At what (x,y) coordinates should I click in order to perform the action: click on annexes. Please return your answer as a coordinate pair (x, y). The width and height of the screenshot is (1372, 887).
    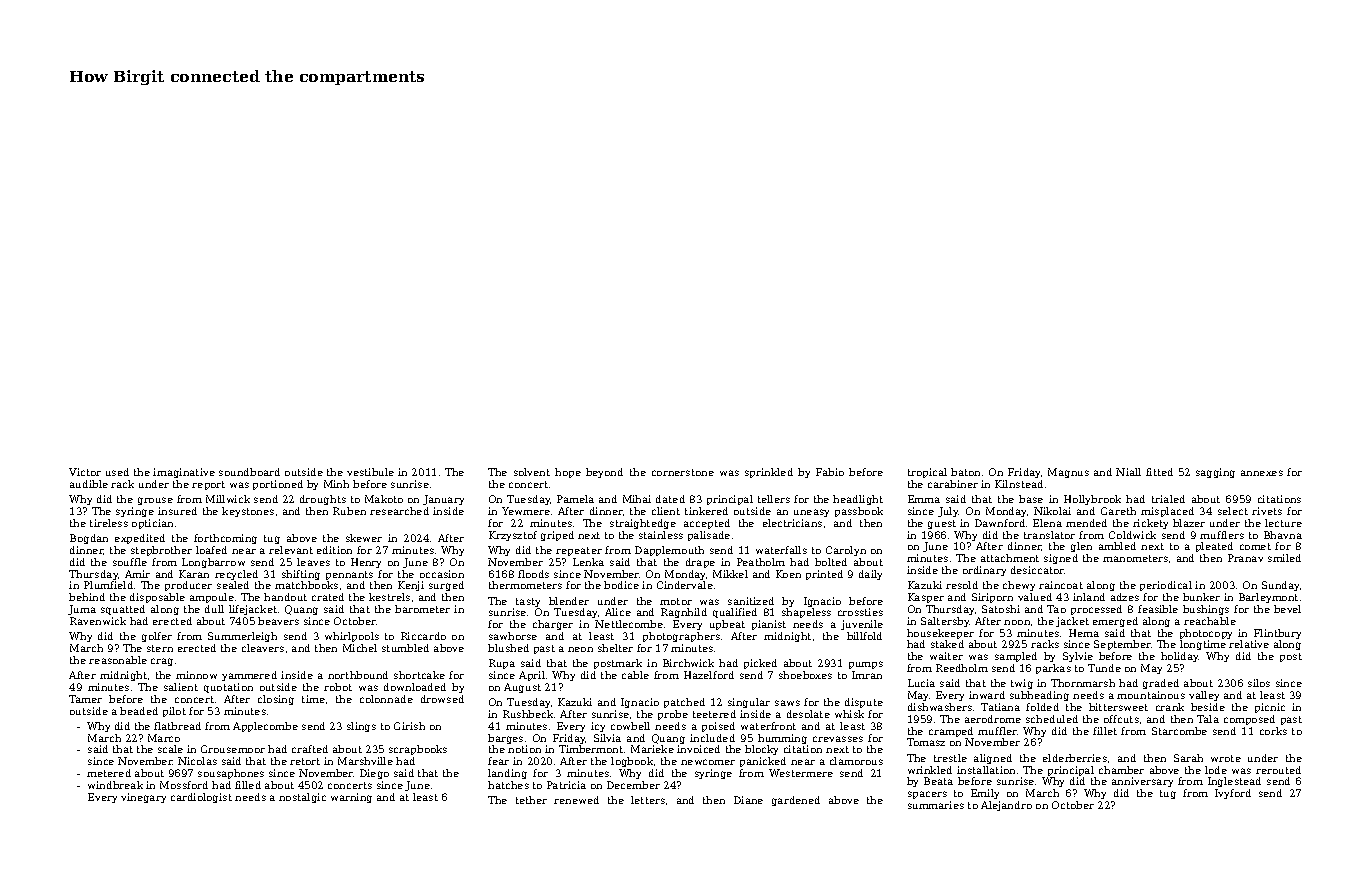
    Looking at the image, I should click on (1262, 473).
